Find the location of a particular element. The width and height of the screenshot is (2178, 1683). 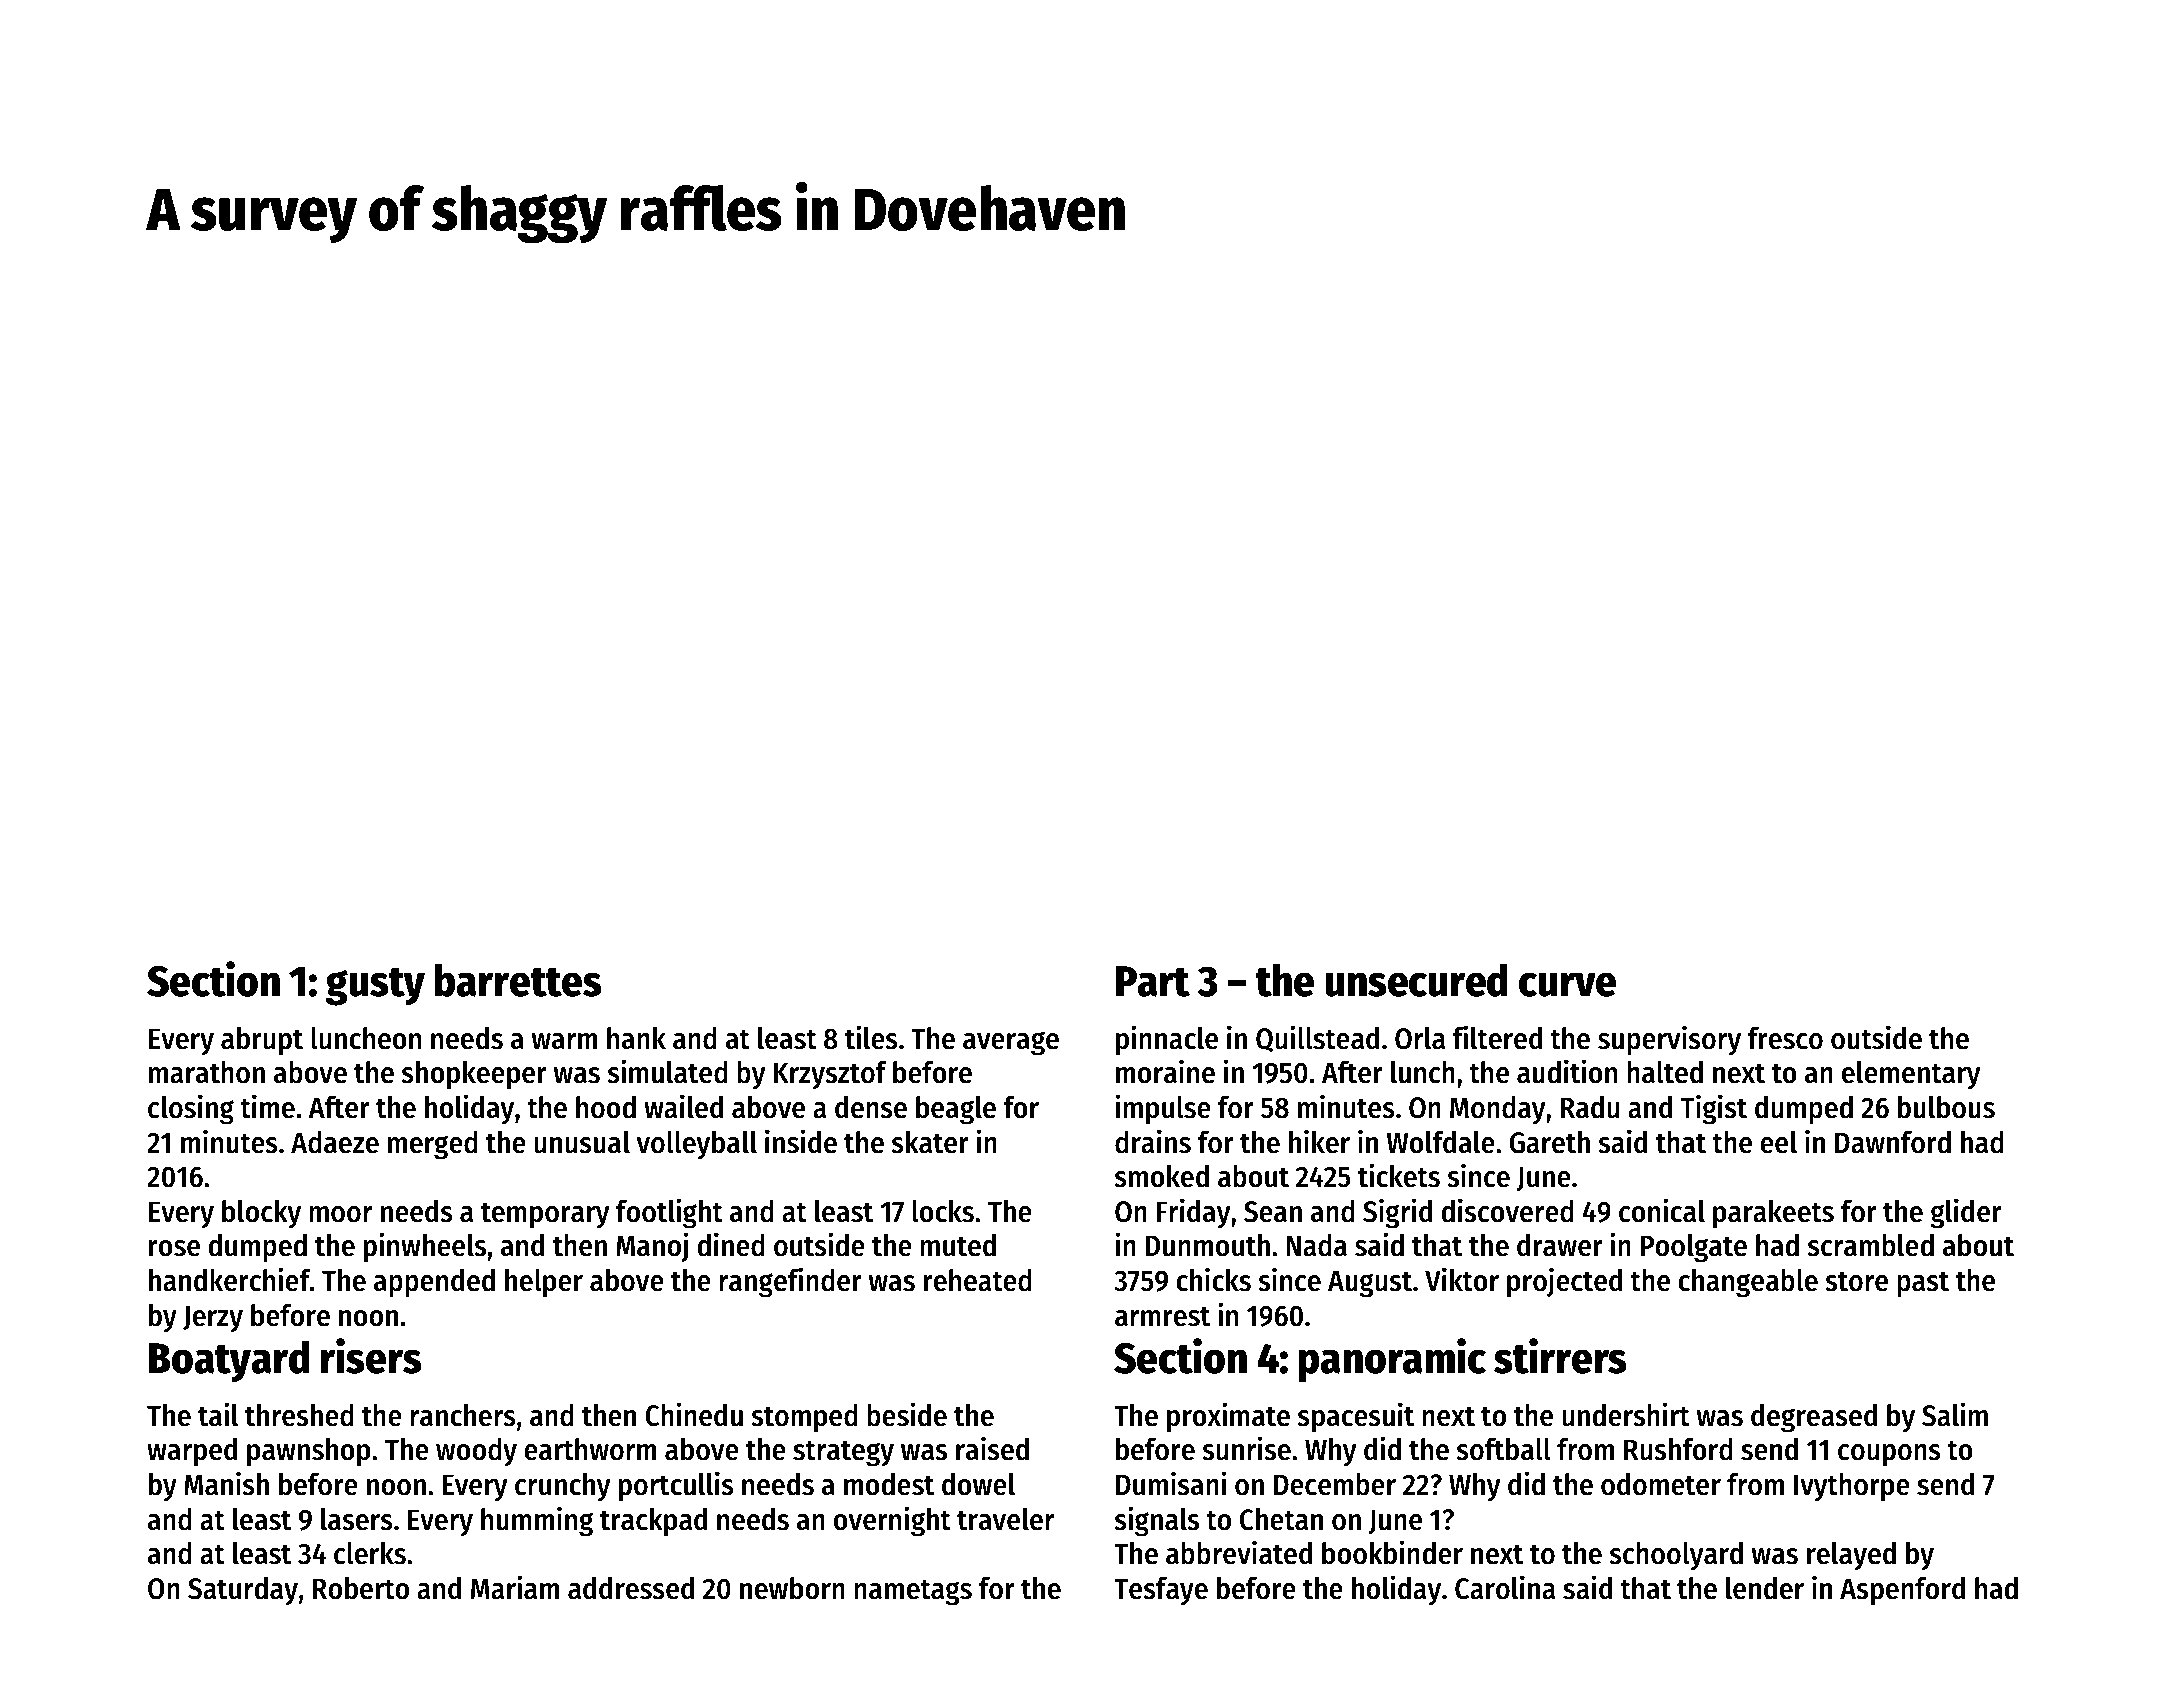

Saturday is located at coordinates (243, 1591).
